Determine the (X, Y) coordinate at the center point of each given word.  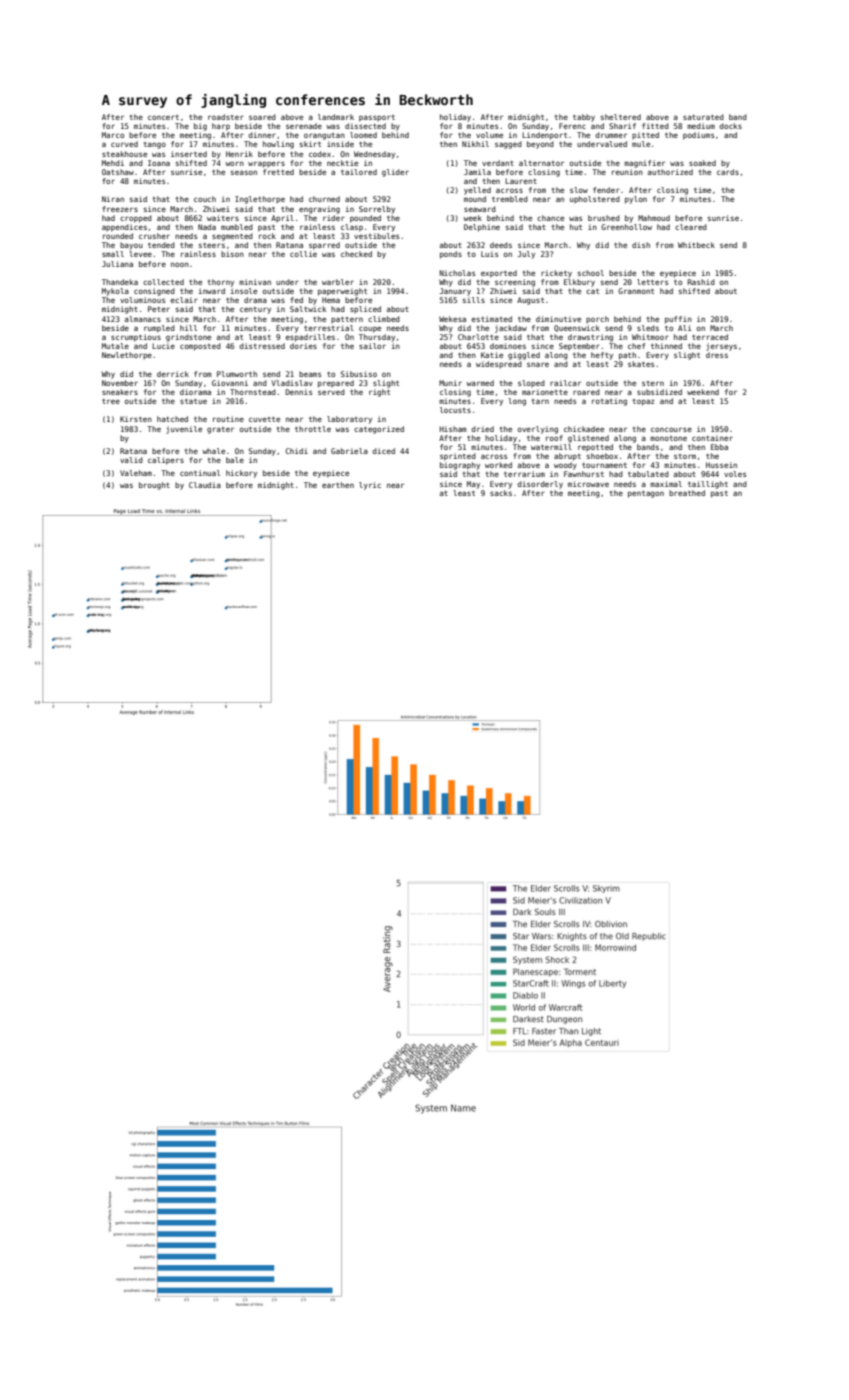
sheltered (621, 117)
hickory (241, 474)
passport (377, 118)
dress (717, 355)
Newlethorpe (127, 355)
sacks (501, 493)
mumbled (237, 227)
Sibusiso (359, 374)
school (591, 273)
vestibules (376, 236)
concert (163, 117)
